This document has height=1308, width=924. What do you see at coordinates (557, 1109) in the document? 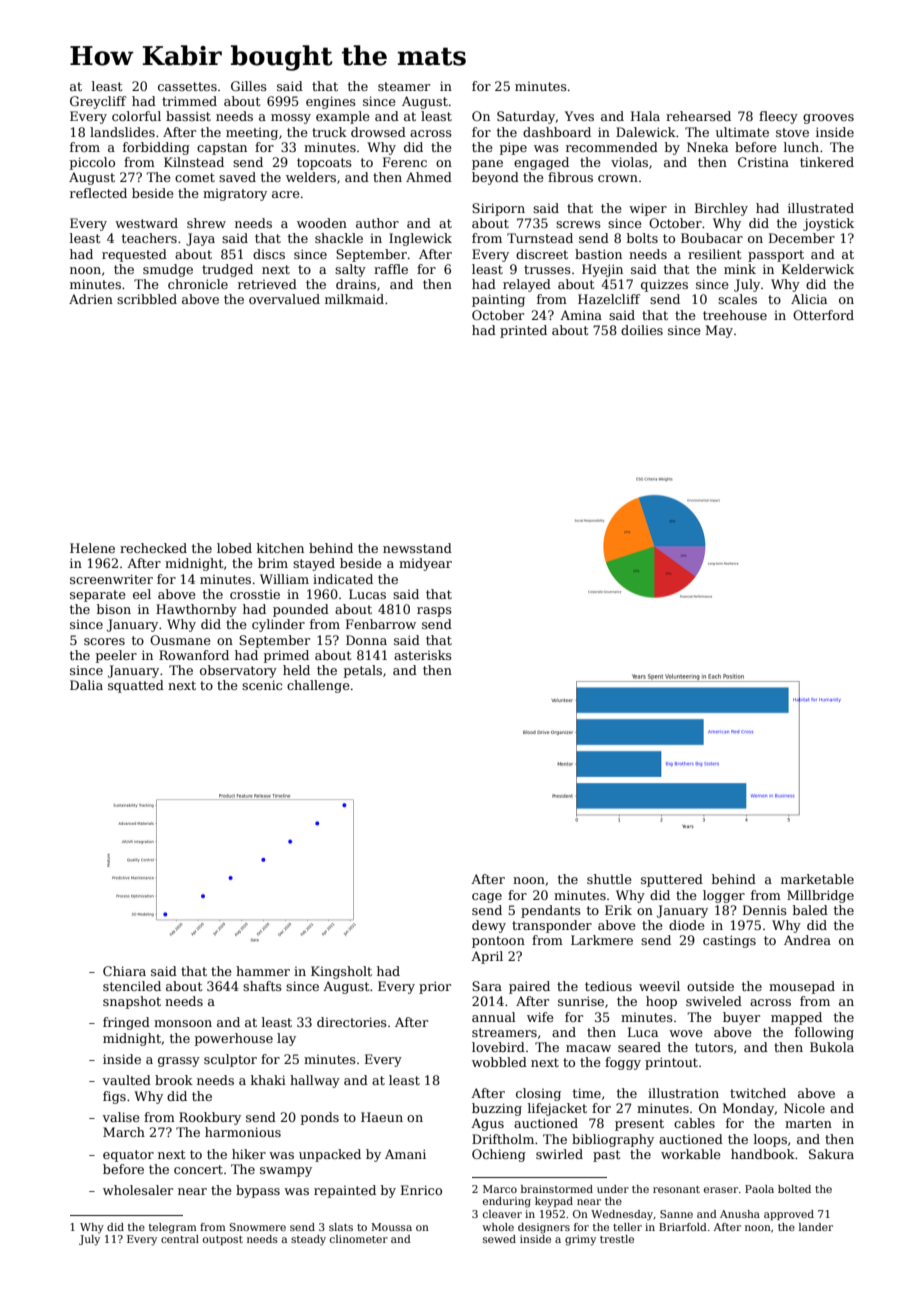
I see `lifejacket` at bounding box center [557, 1109].
